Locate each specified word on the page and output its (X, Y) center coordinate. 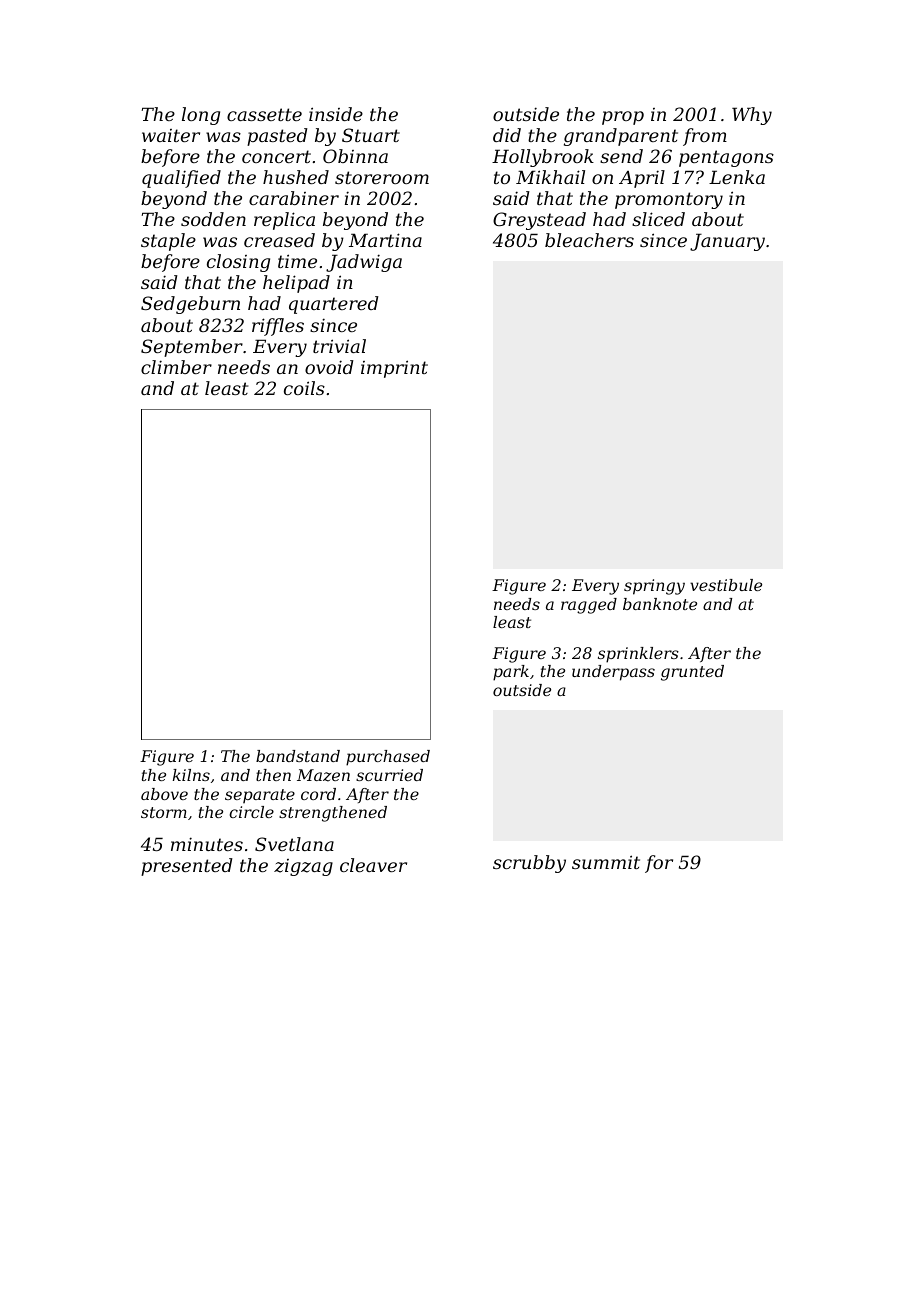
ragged (589, 606)
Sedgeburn (190, 305)
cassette (264, 114)
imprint (394, 369)
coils (304, 388)
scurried (389, 775)
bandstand (298, 756)
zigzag (303, 867)
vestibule (726, 585)
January (727, 242)
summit (606, 862)
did (507, 135)
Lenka (737, 177)
